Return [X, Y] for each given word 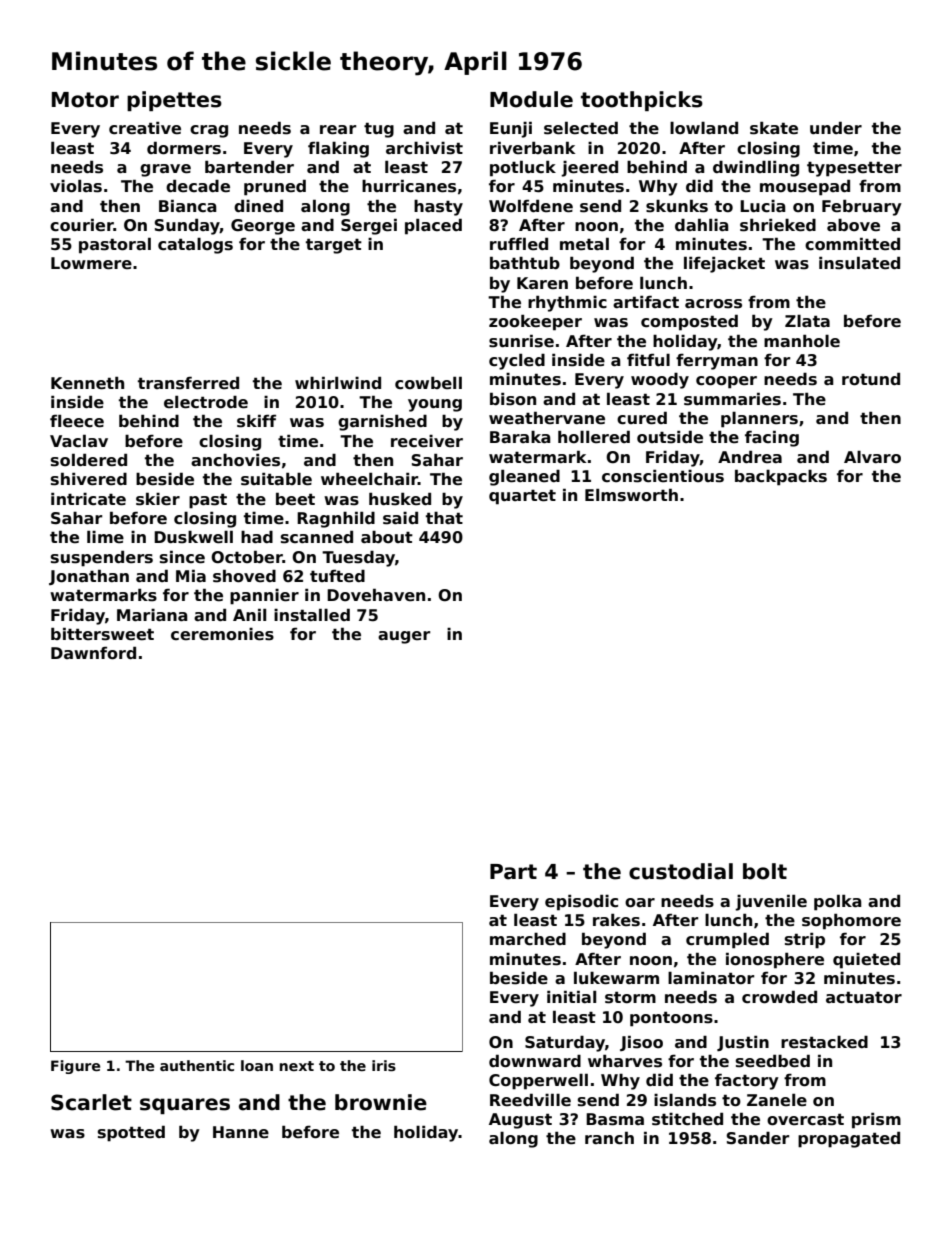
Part [513, 872]
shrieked [778, 225]
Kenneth [87, 383]
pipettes [174, 101]
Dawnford [93, 653]
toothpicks [642, 101]
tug [379, 130]
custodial [681, 871]
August [520, 1121]
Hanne [241, 1132]
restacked [824, 1042]
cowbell [428, 383]
